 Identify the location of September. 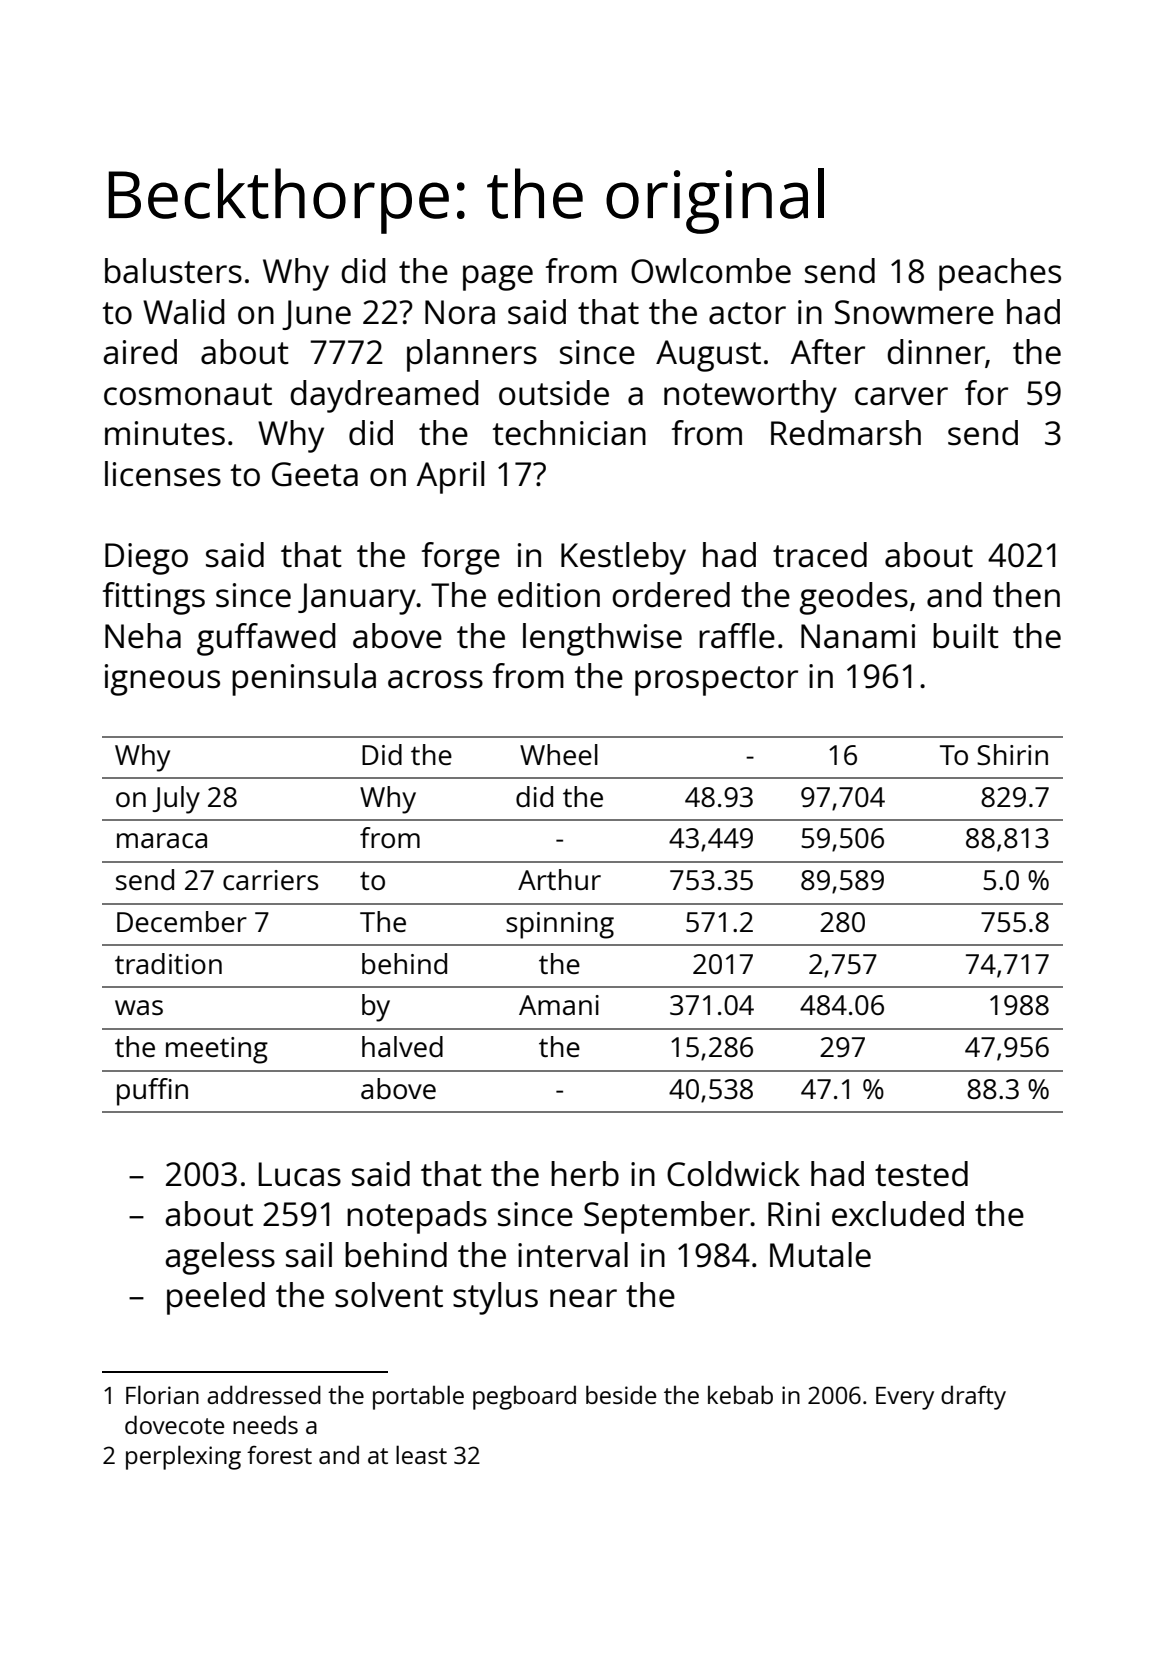
(667, 1217).
